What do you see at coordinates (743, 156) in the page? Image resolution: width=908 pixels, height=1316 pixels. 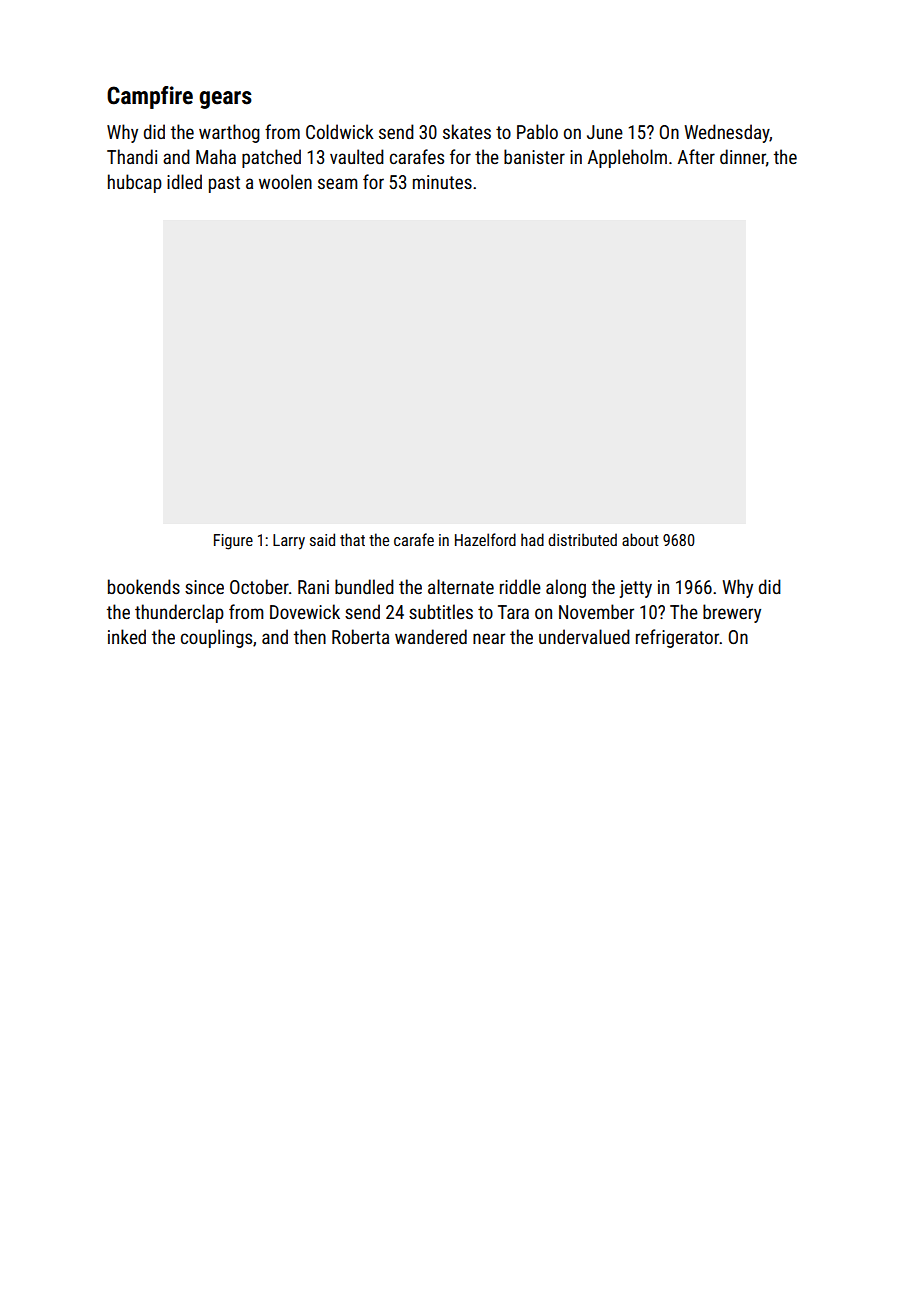 I see `dinner` at bounding box center [743, 156].
